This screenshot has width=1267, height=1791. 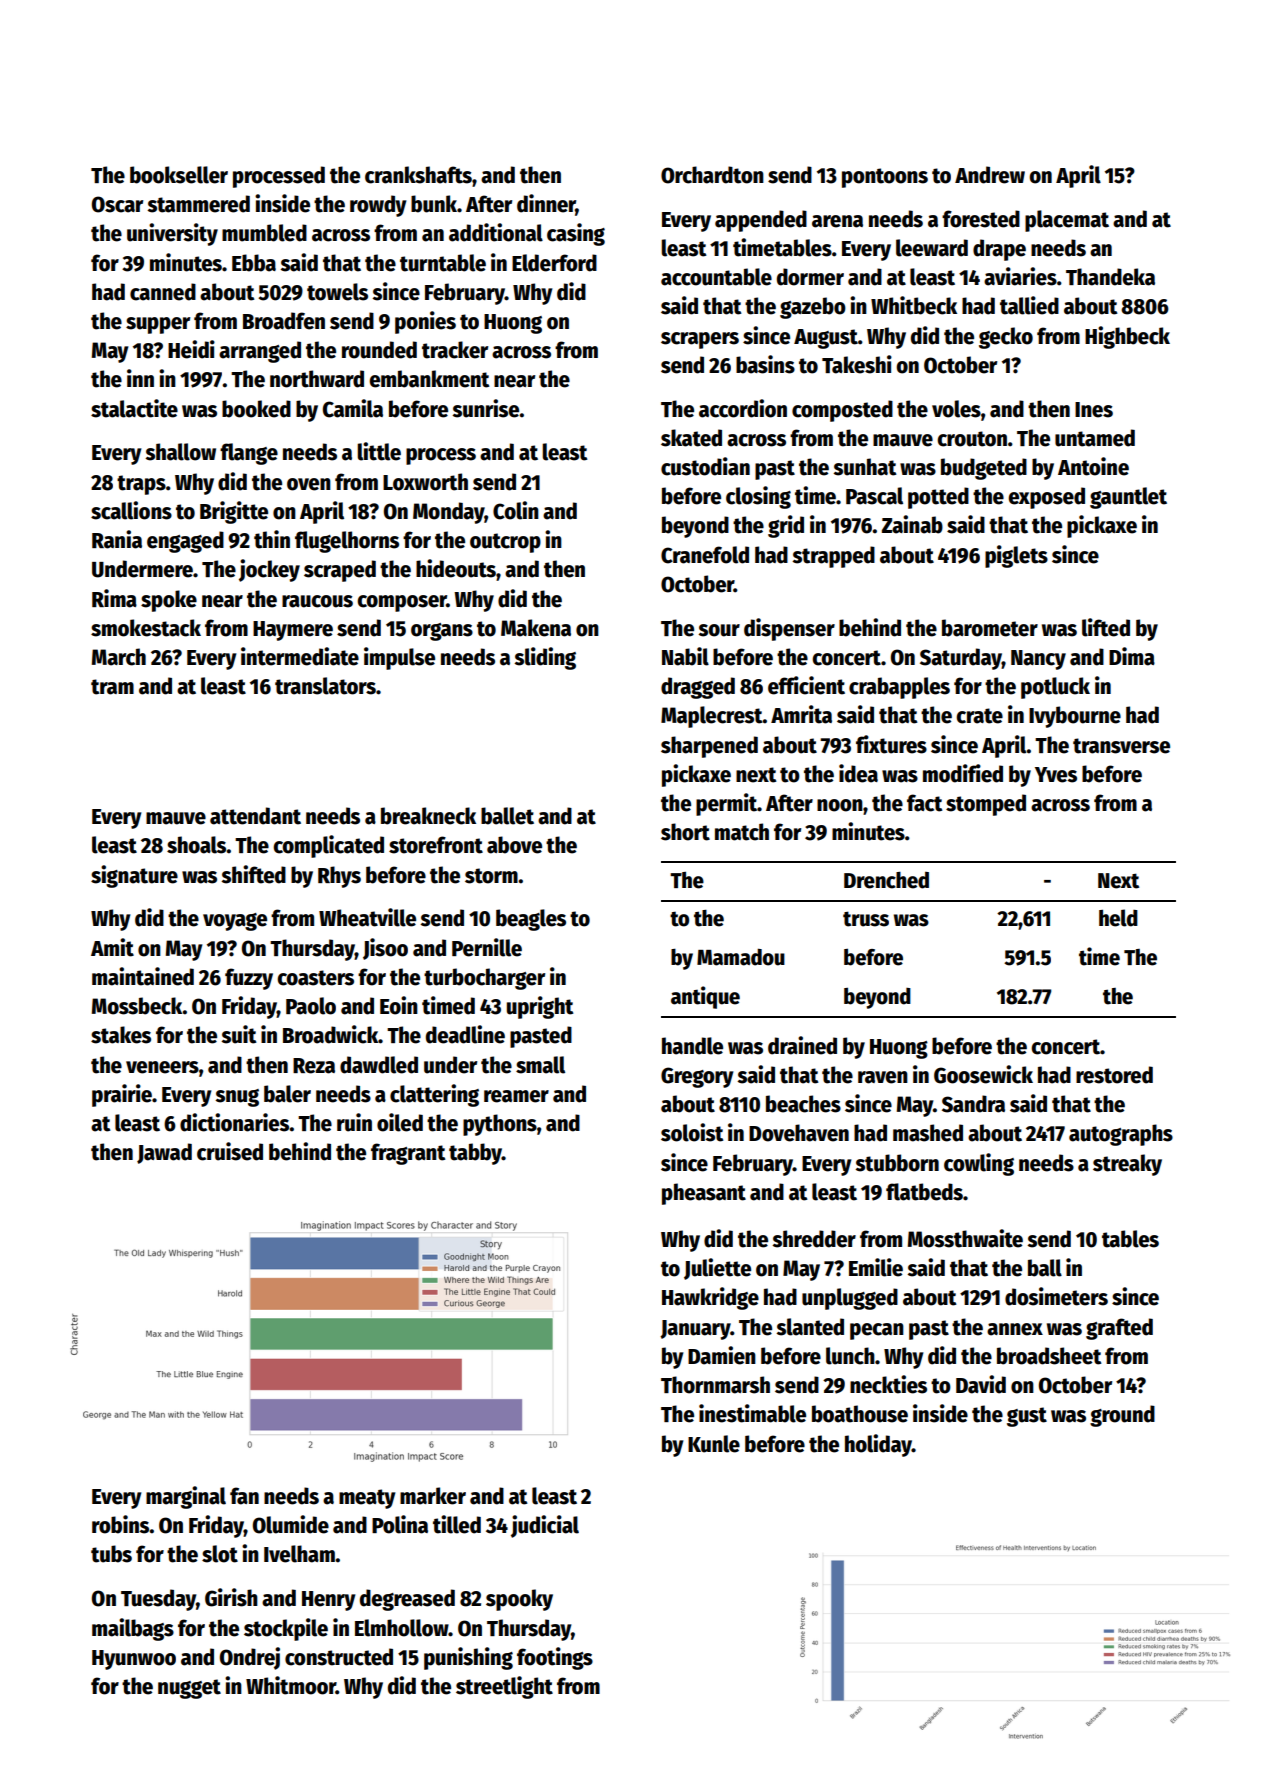 What do you see at coordinates (186, 1497) in the screenshot?
I see `marginal` at bounding box center [186, 1497].
